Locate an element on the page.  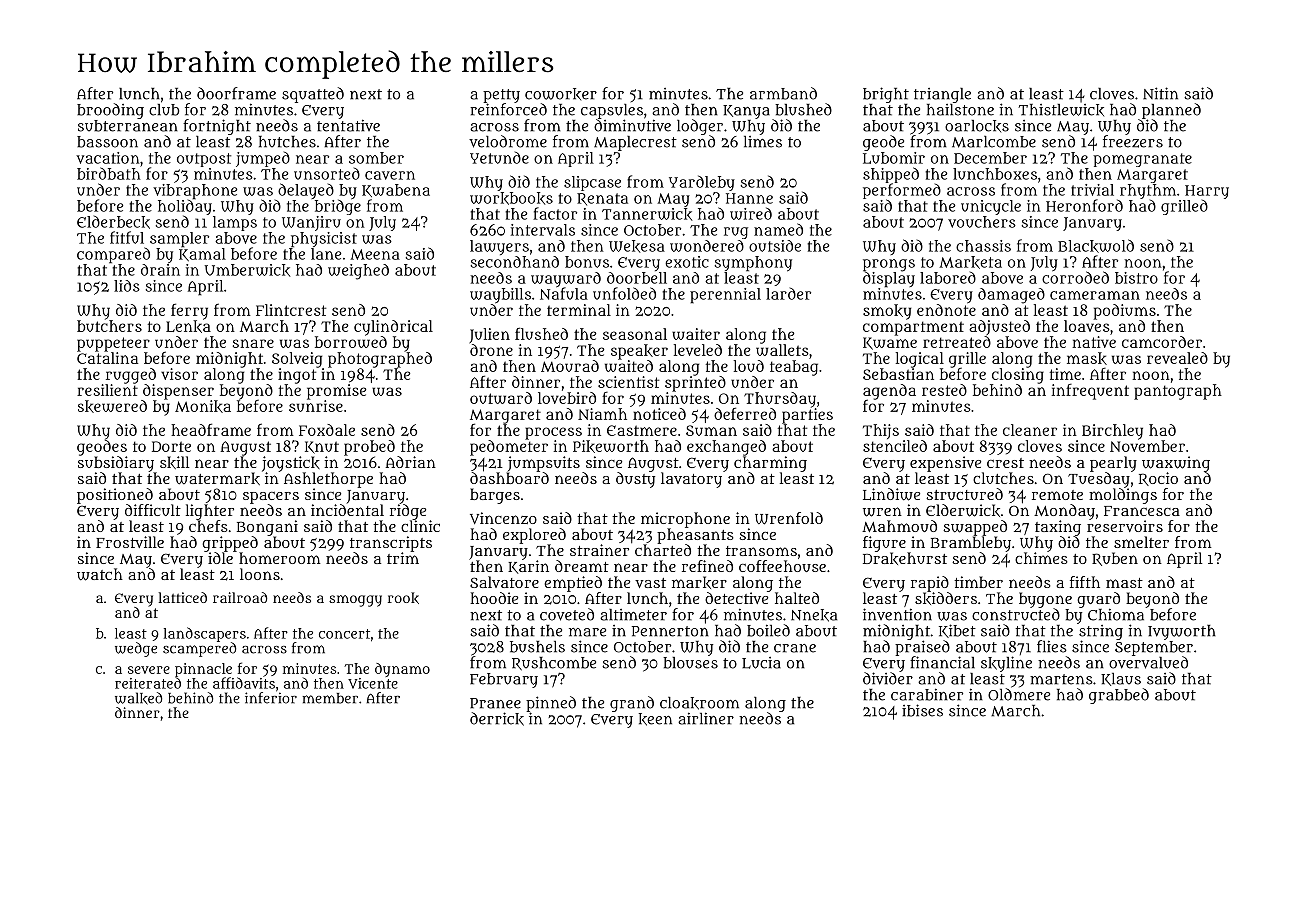
Harry is located at coordinates (1207, 192).
